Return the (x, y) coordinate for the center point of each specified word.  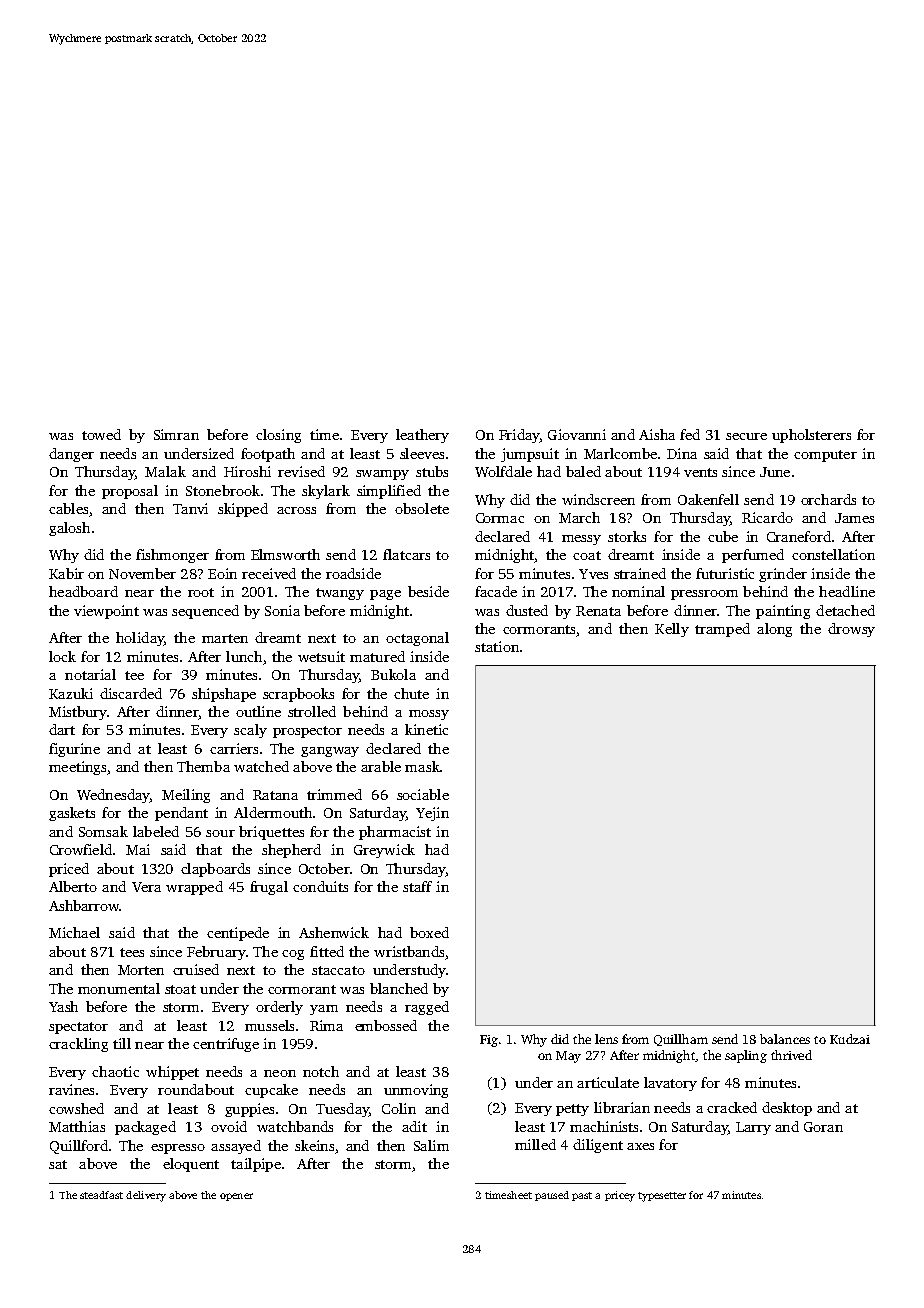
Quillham (681, 1040)
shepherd (291, 851)
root (201, 592)
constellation (833, 554)
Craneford (799, 536)
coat (587, 555)
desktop (787, 1109)
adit (414, 1126)
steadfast (101, 1195)
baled (583, 471)
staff (417, 886)
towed (101, 434)
